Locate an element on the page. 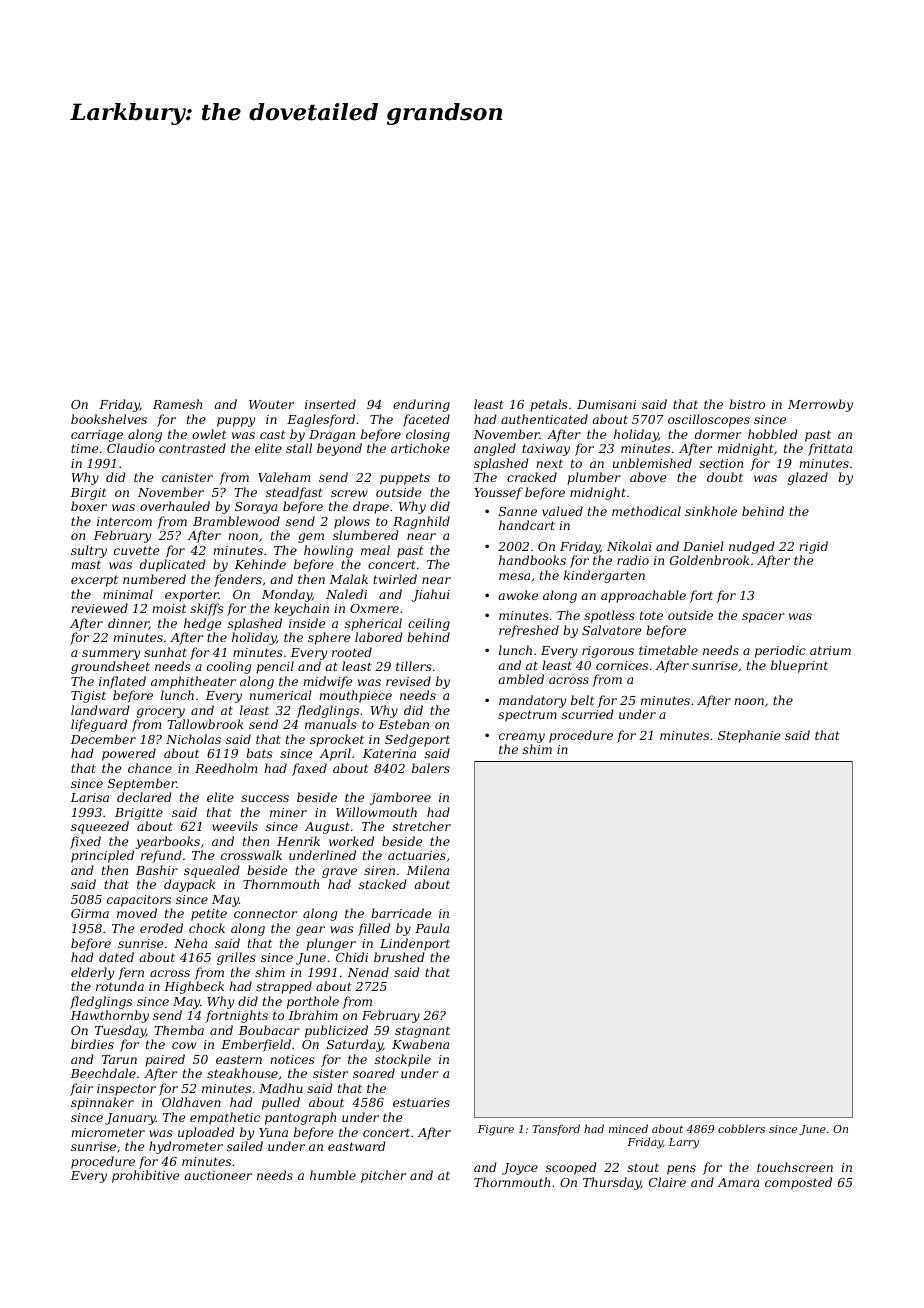 The height and width of the page is (1308, 924). bookshelves is located at coordinates (109, 419).
